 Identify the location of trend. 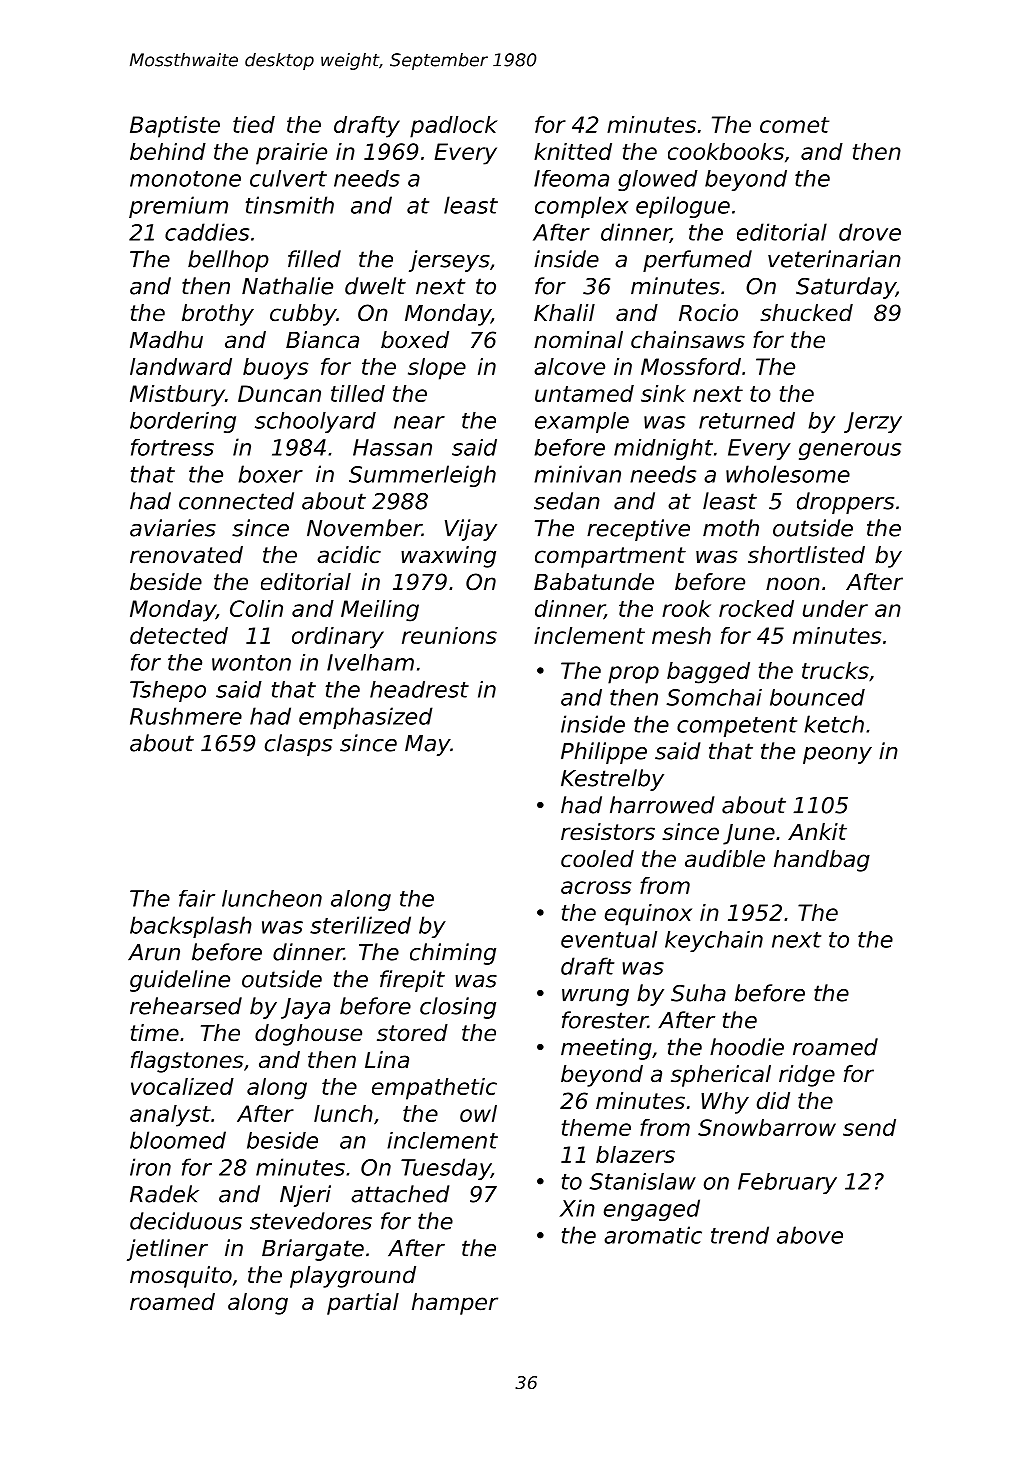
(740, 1235).
